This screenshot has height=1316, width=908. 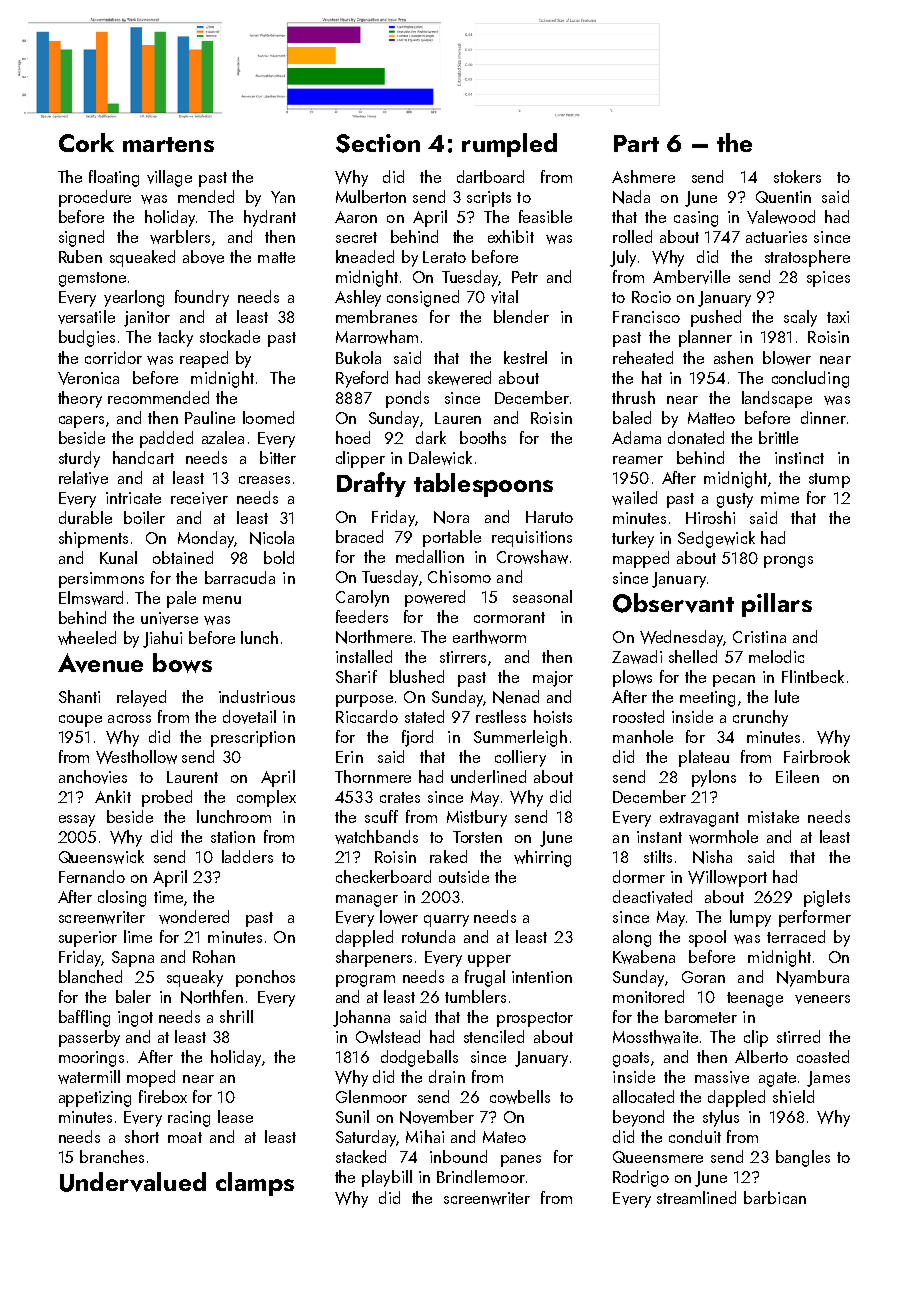 What do you see at coordinates (257, 696) in the screenshot?
I see `industrious` at bounding box center [257, 696].
